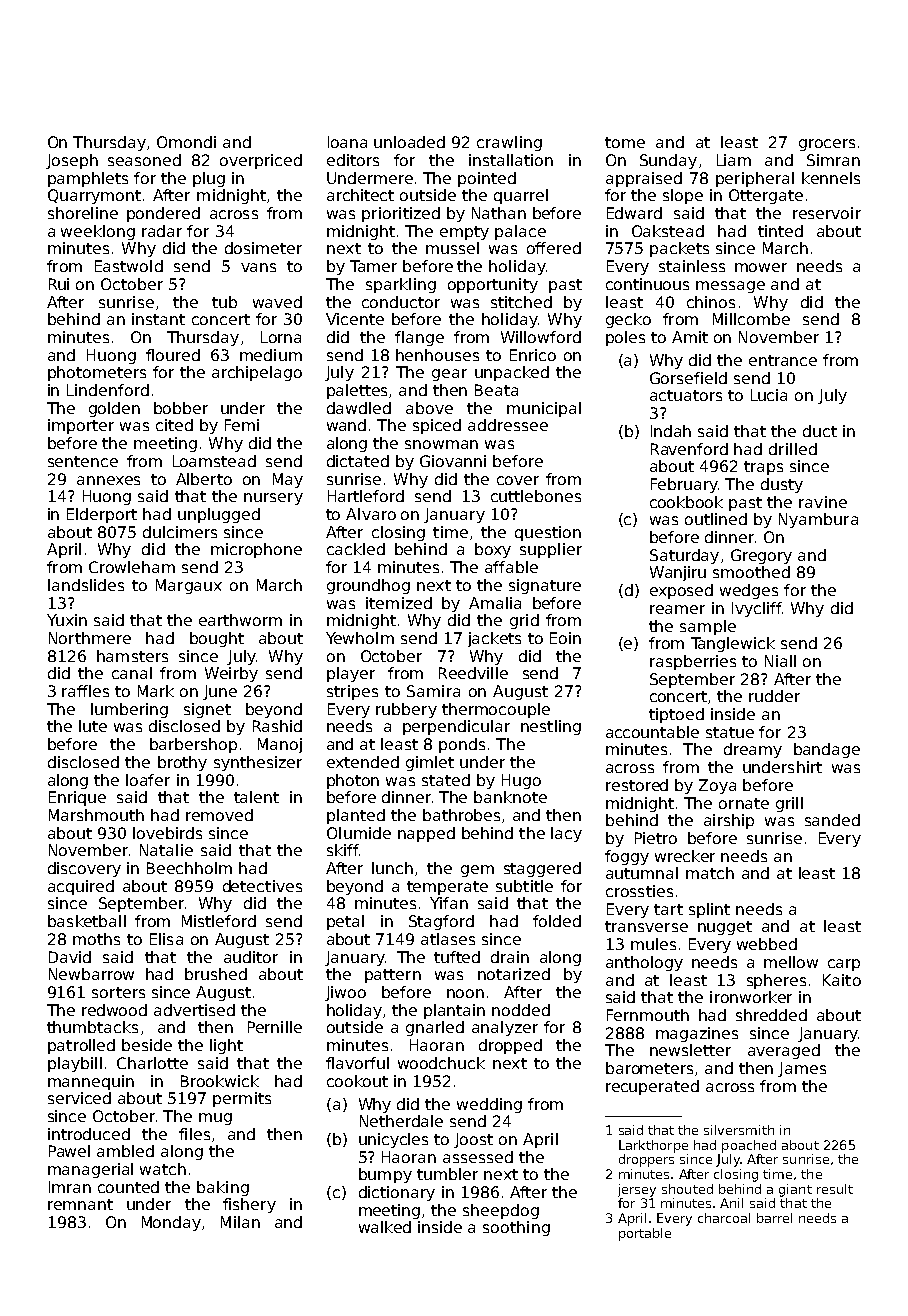 This page has width=908, height=1316. I want to click on Rui, so click(59, 284).
